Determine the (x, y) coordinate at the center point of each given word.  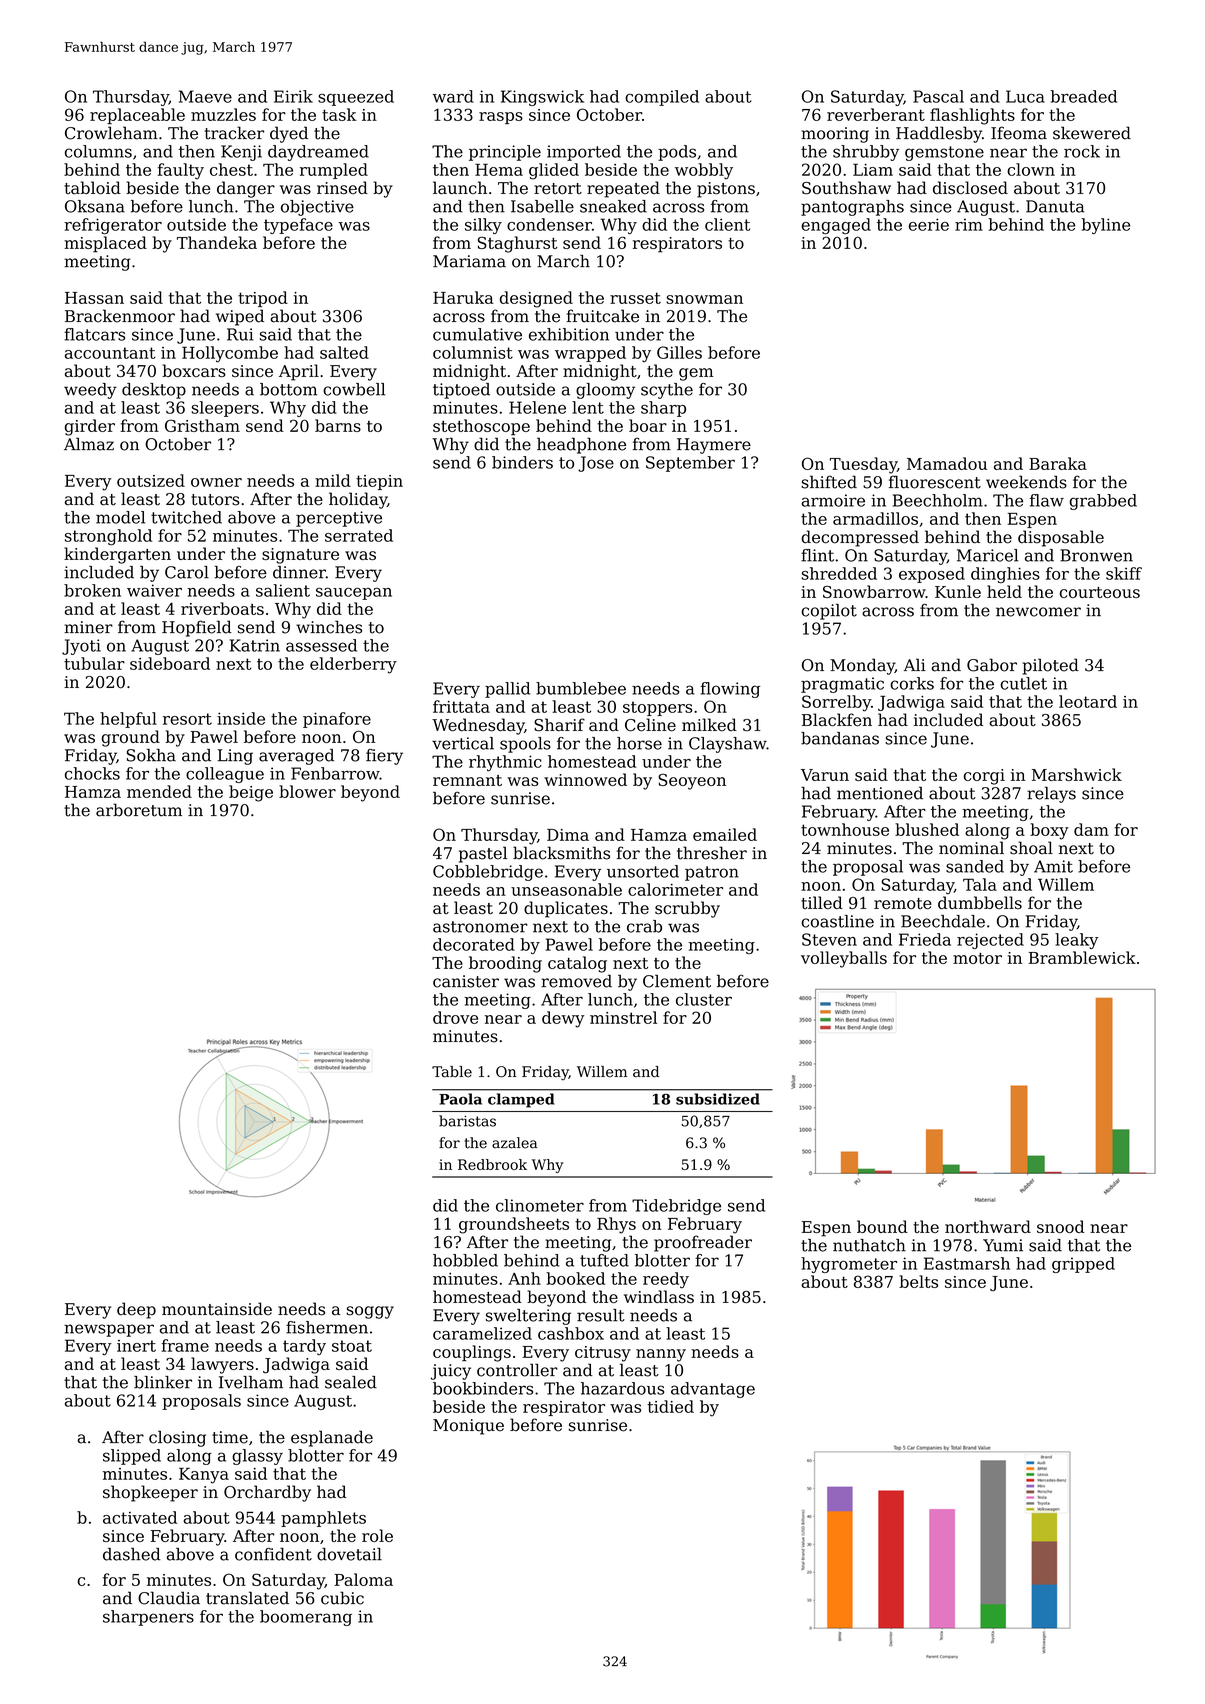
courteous (1100, 592)
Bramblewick (1082, 957)
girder (90, 427)
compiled (662, 98)
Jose (596, 464)
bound (882, 1226)
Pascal (938, 96)
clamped (521, 1100)
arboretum (139, 810)
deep (136, 1310)
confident (273, 1554)
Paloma (363, 1579)
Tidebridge (676, 1207)
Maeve (205, 96)
